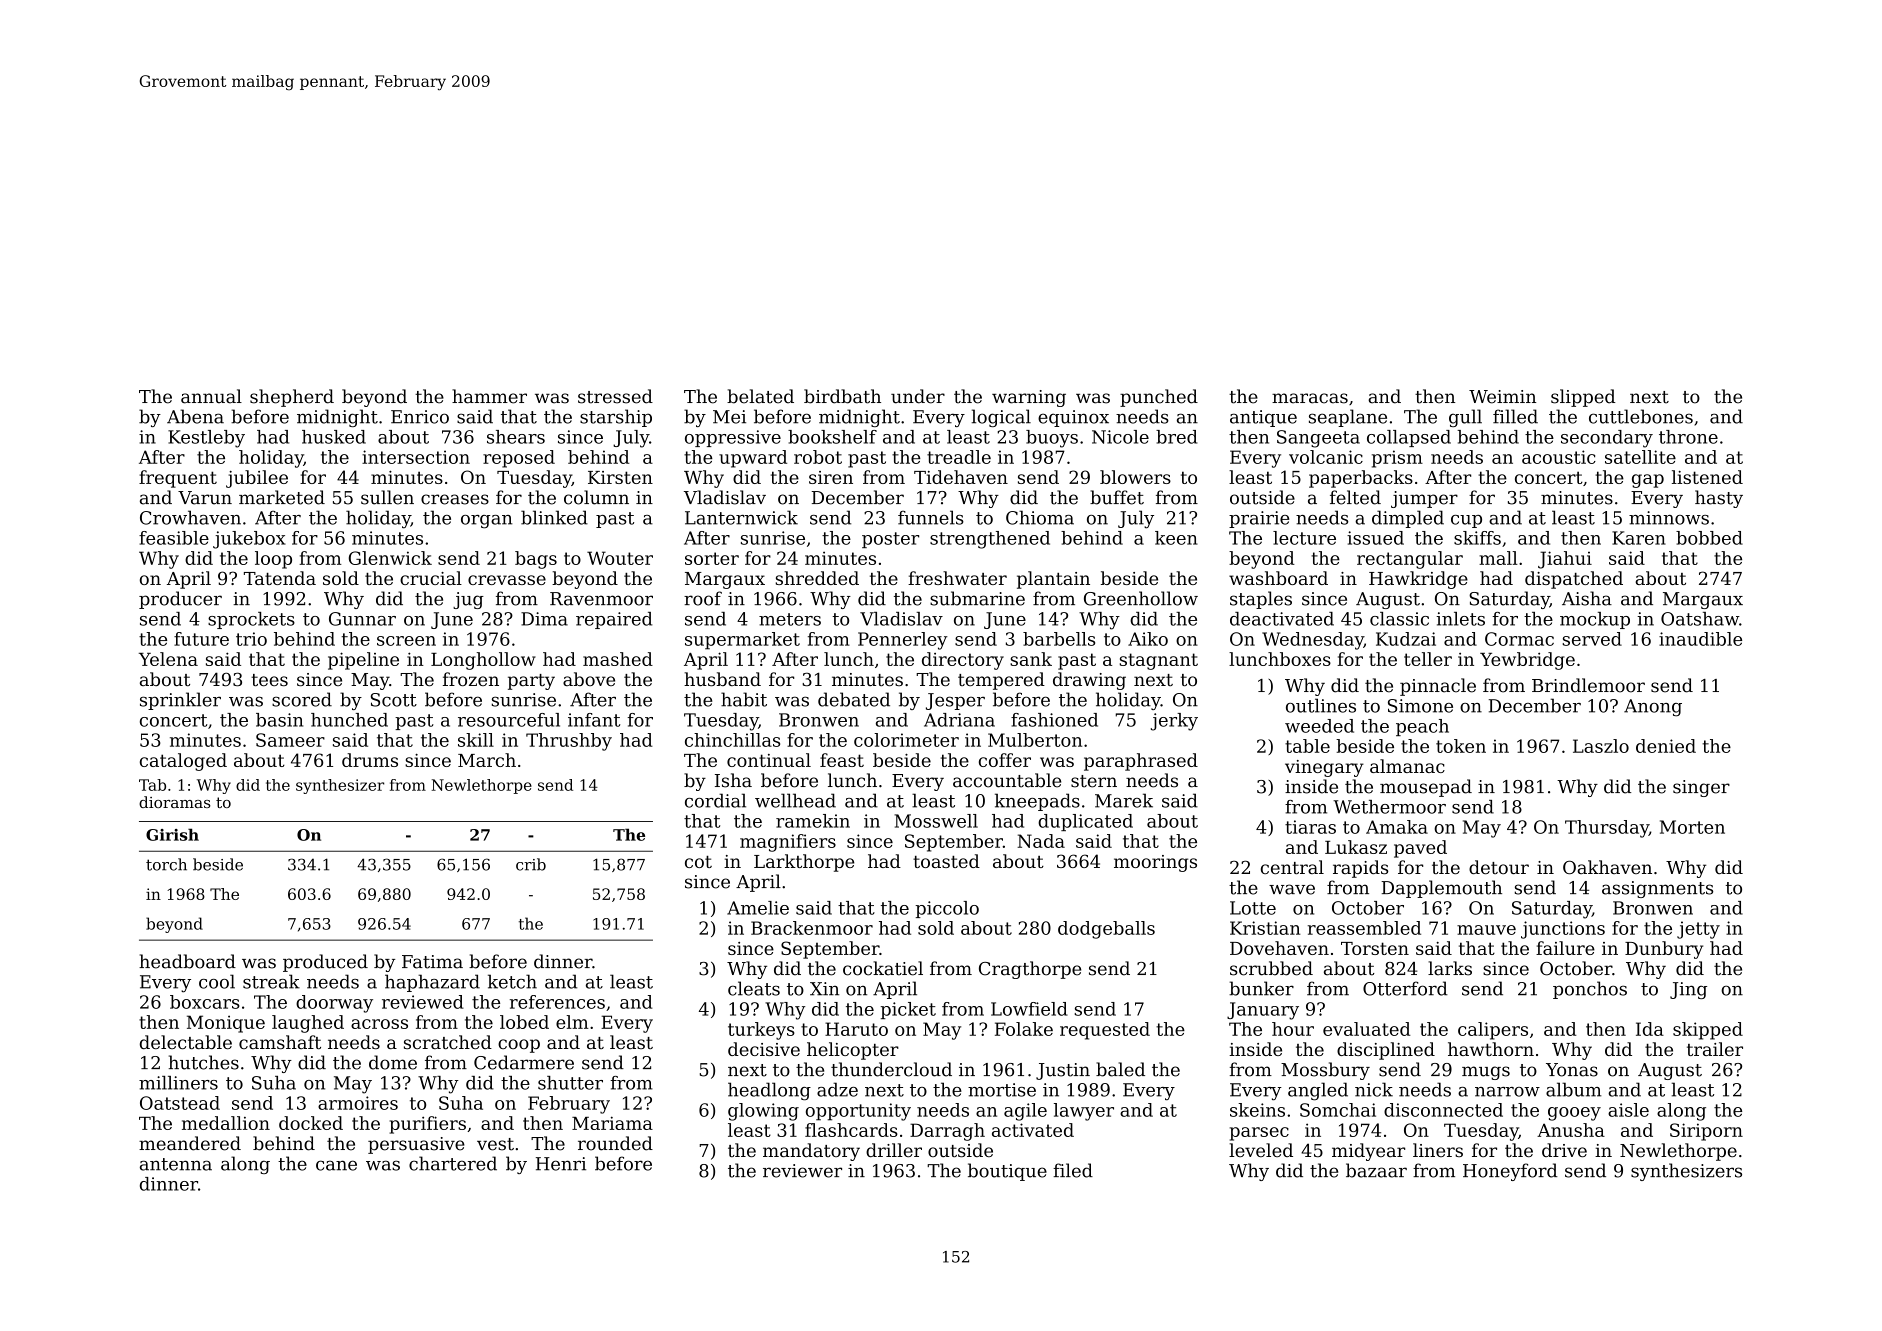  Describe the element at coordinates (1502, 397) in the image. I see `Weimin` at that location.
